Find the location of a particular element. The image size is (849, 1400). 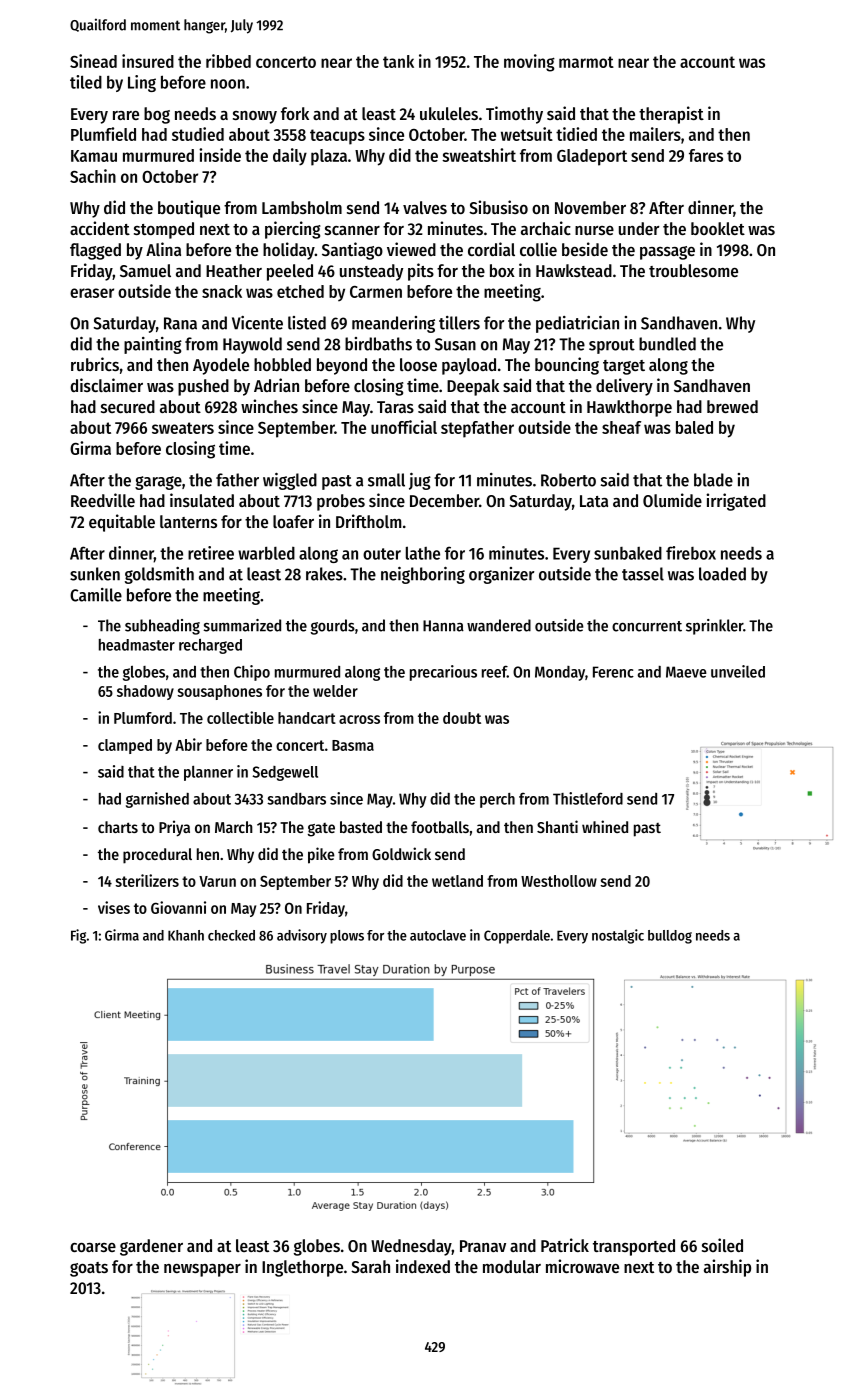

headmaster is located at coordinates (137, 645).
